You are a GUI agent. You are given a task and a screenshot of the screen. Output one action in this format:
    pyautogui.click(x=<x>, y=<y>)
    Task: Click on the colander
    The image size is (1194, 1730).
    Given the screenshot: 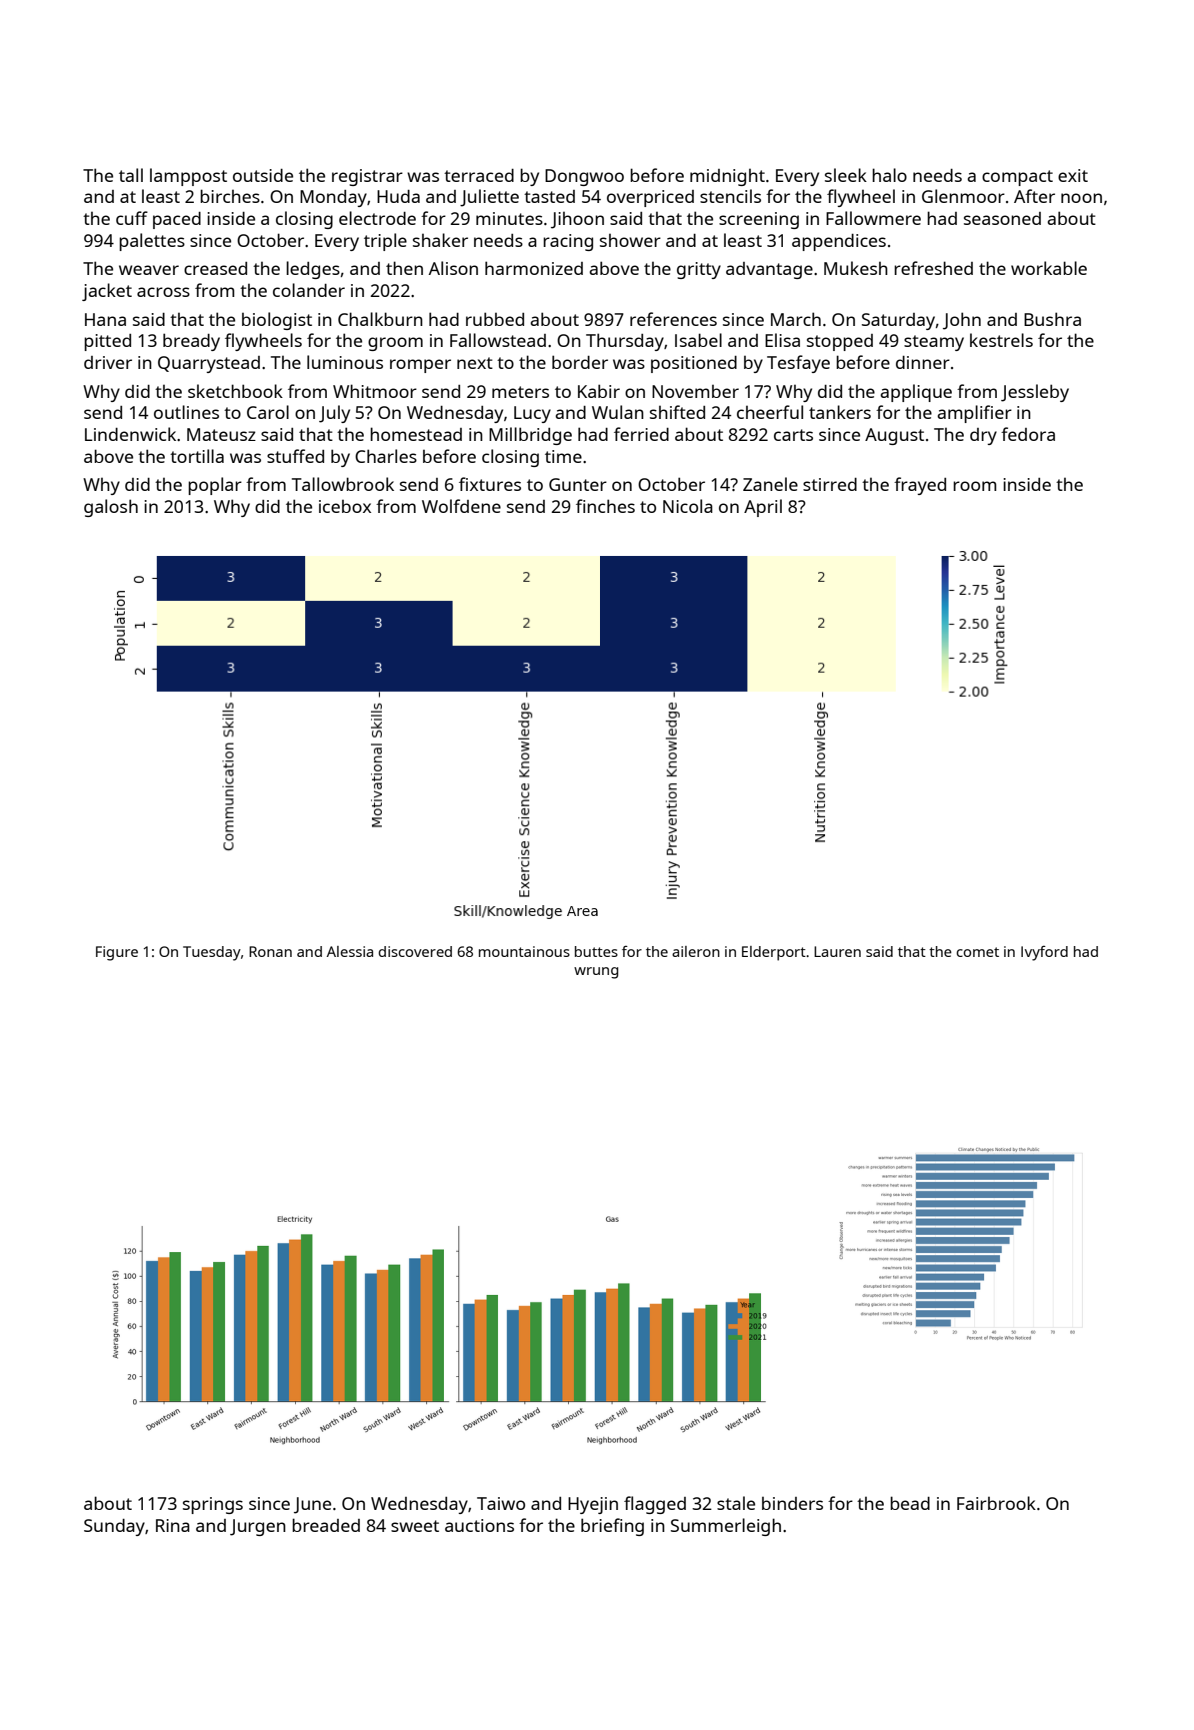 What is the action you would take?
    pyautogui.click(x=309, y=290)
